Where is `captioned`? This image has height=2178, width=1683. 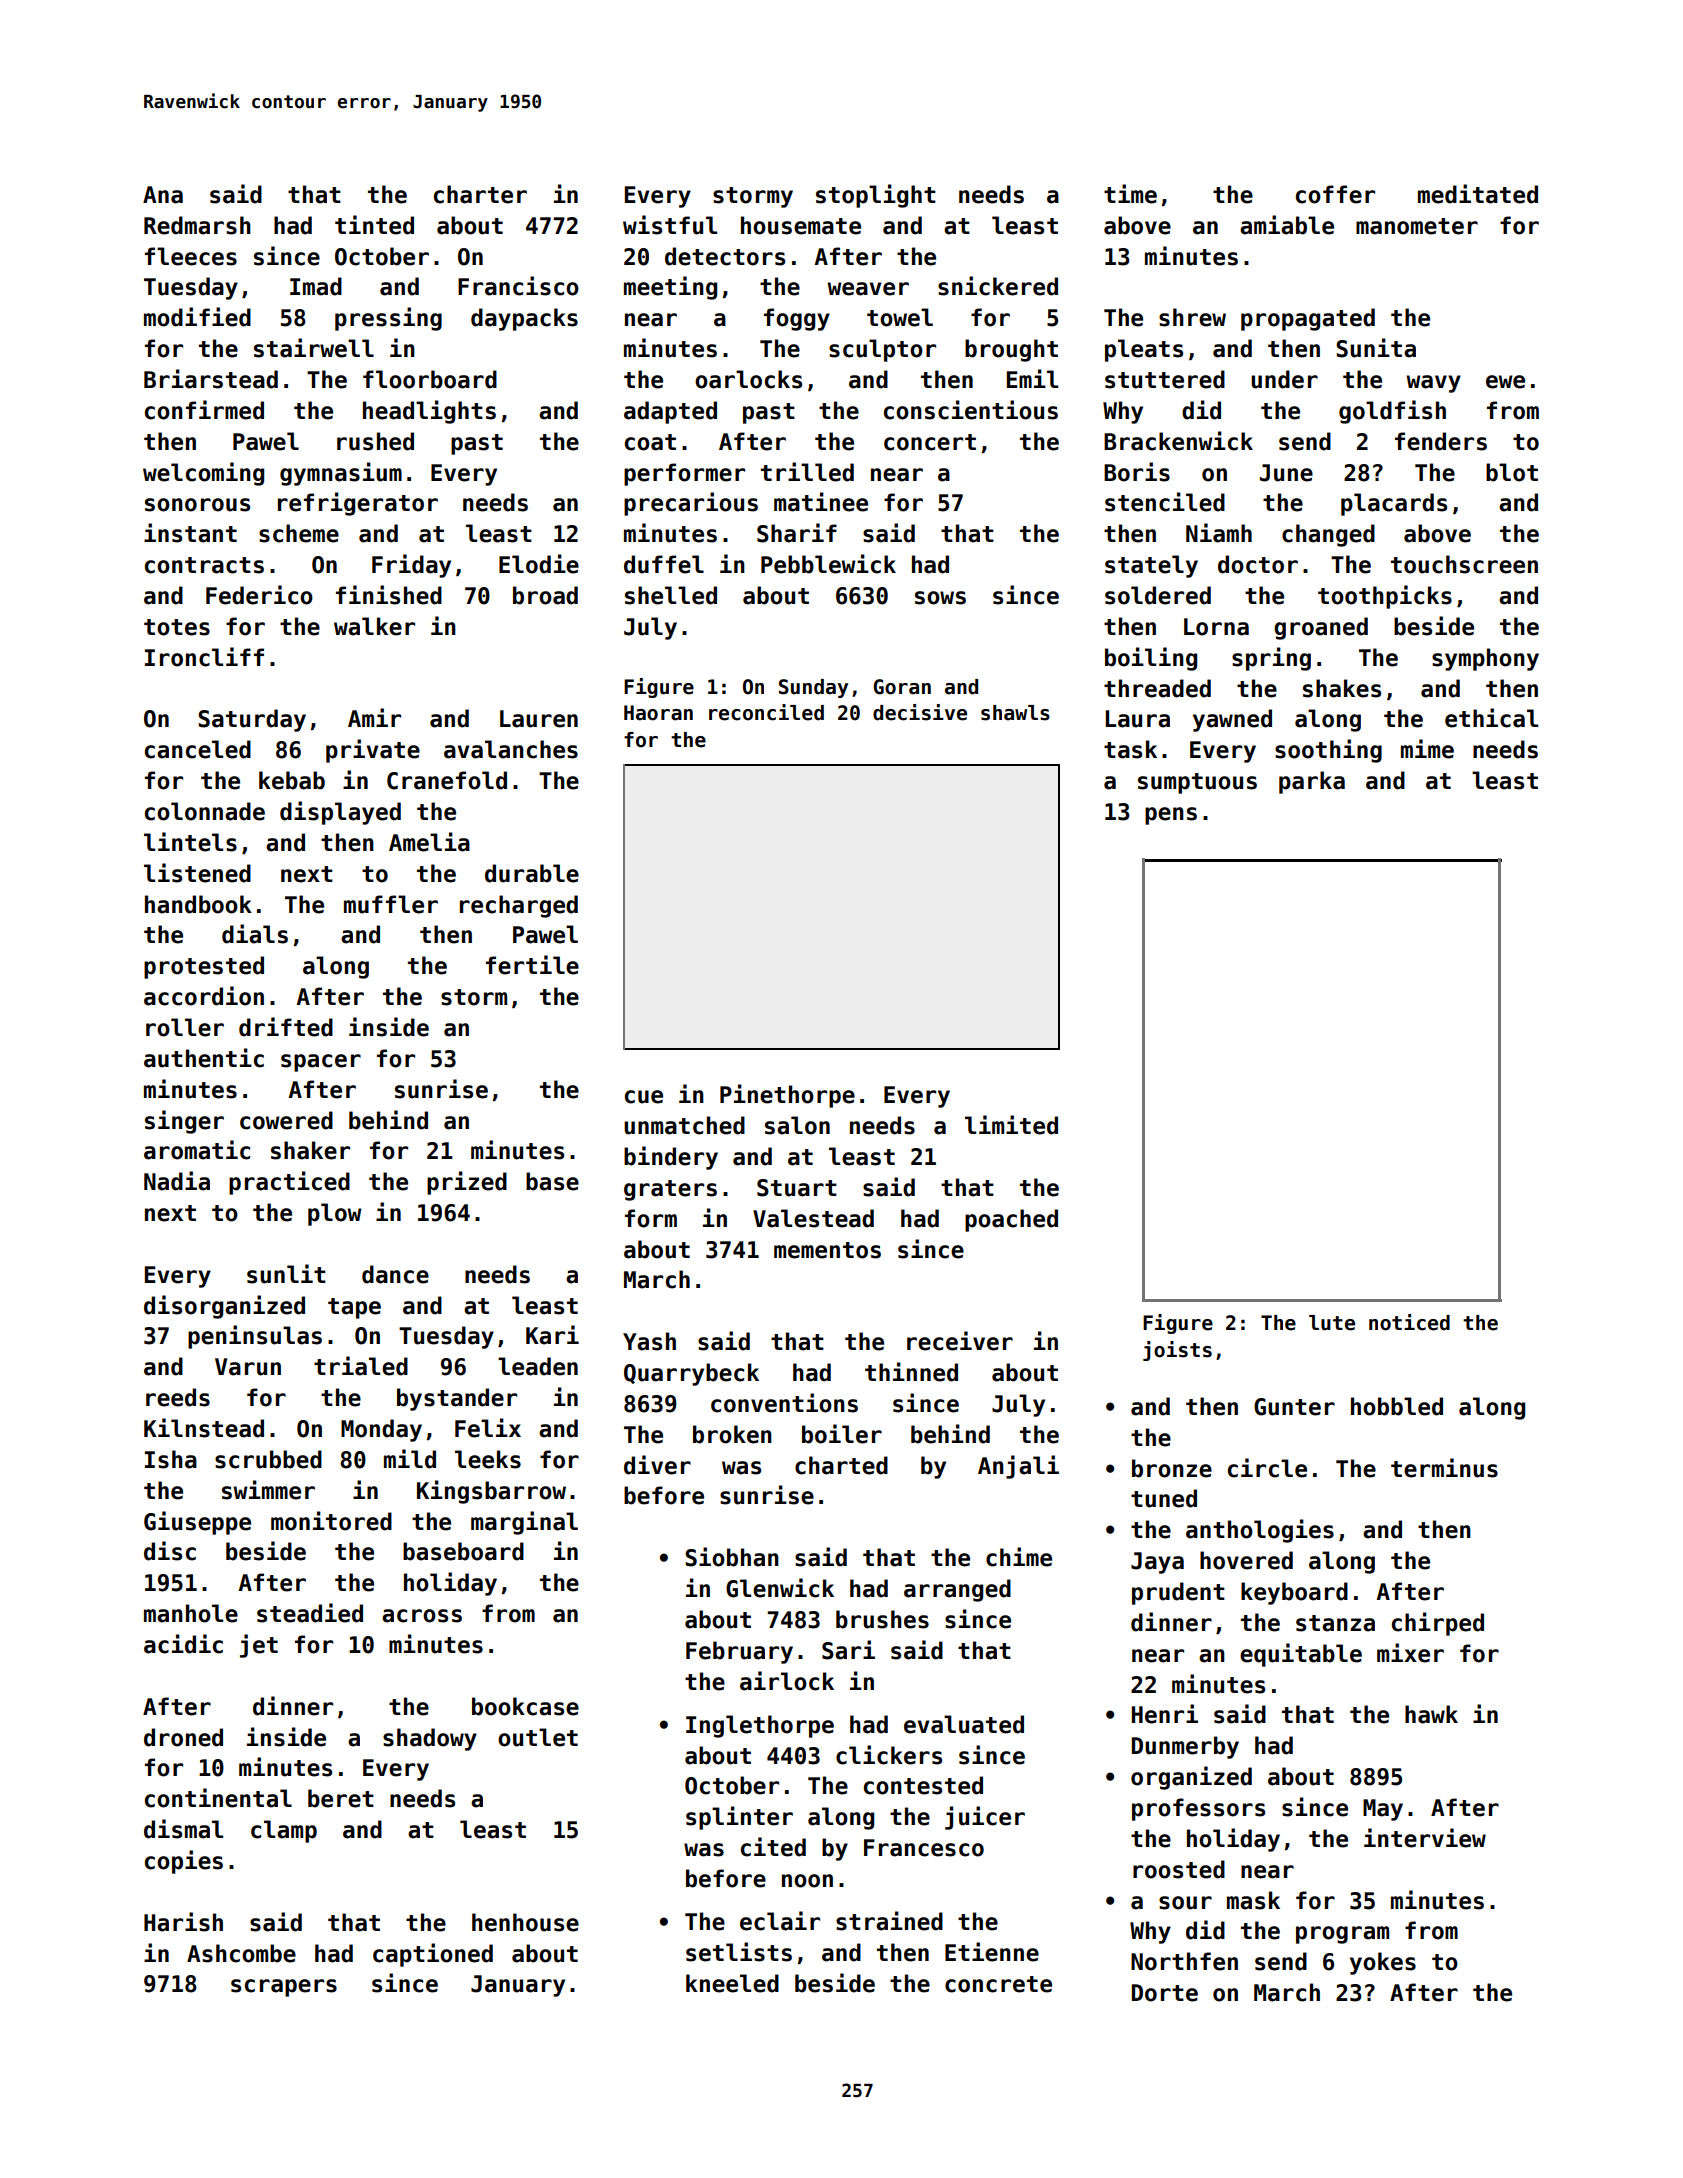
captioned is located at coordinates (433, 1955).
